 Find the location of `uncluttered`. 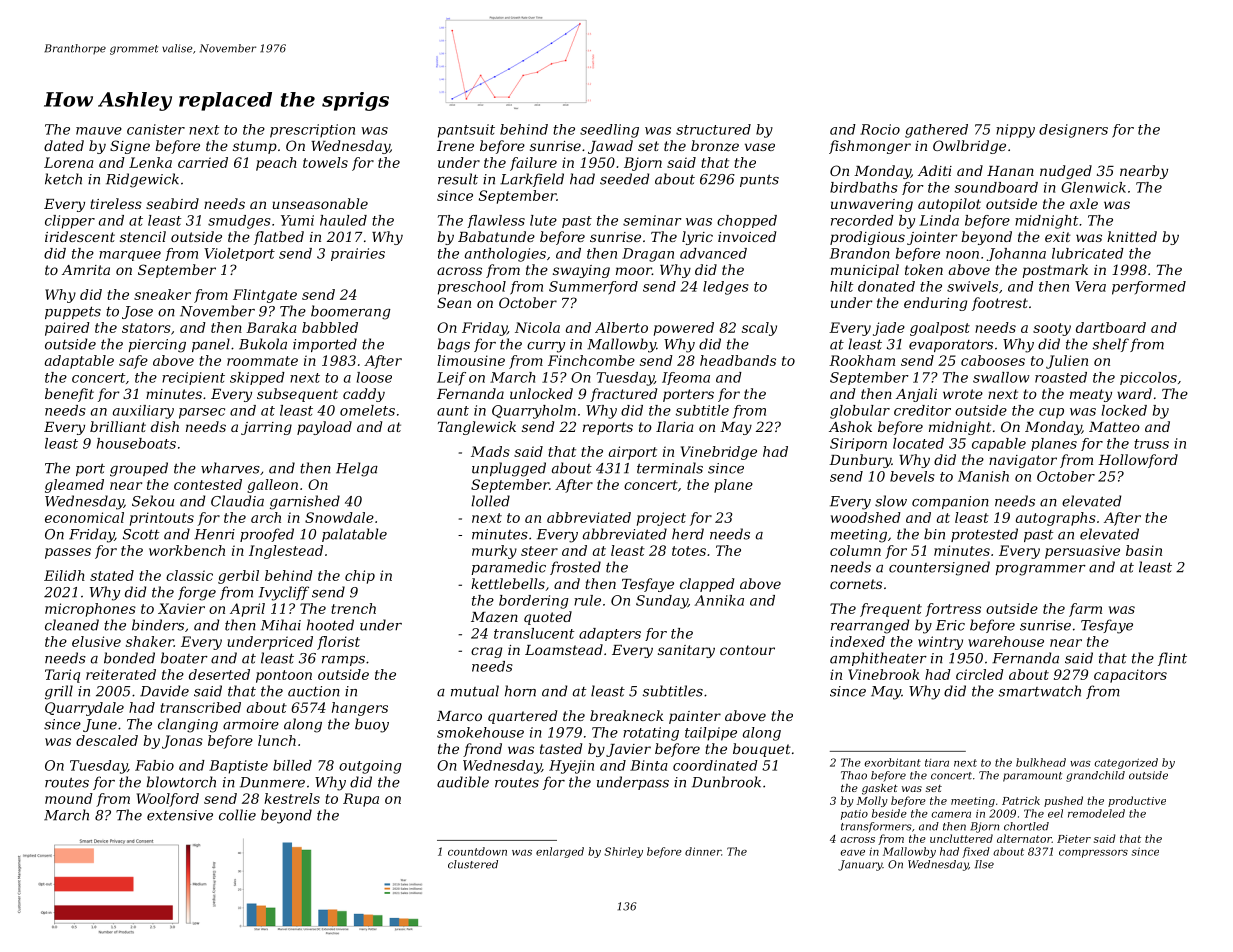

uncluttered is located at coordinates (961, 838).
